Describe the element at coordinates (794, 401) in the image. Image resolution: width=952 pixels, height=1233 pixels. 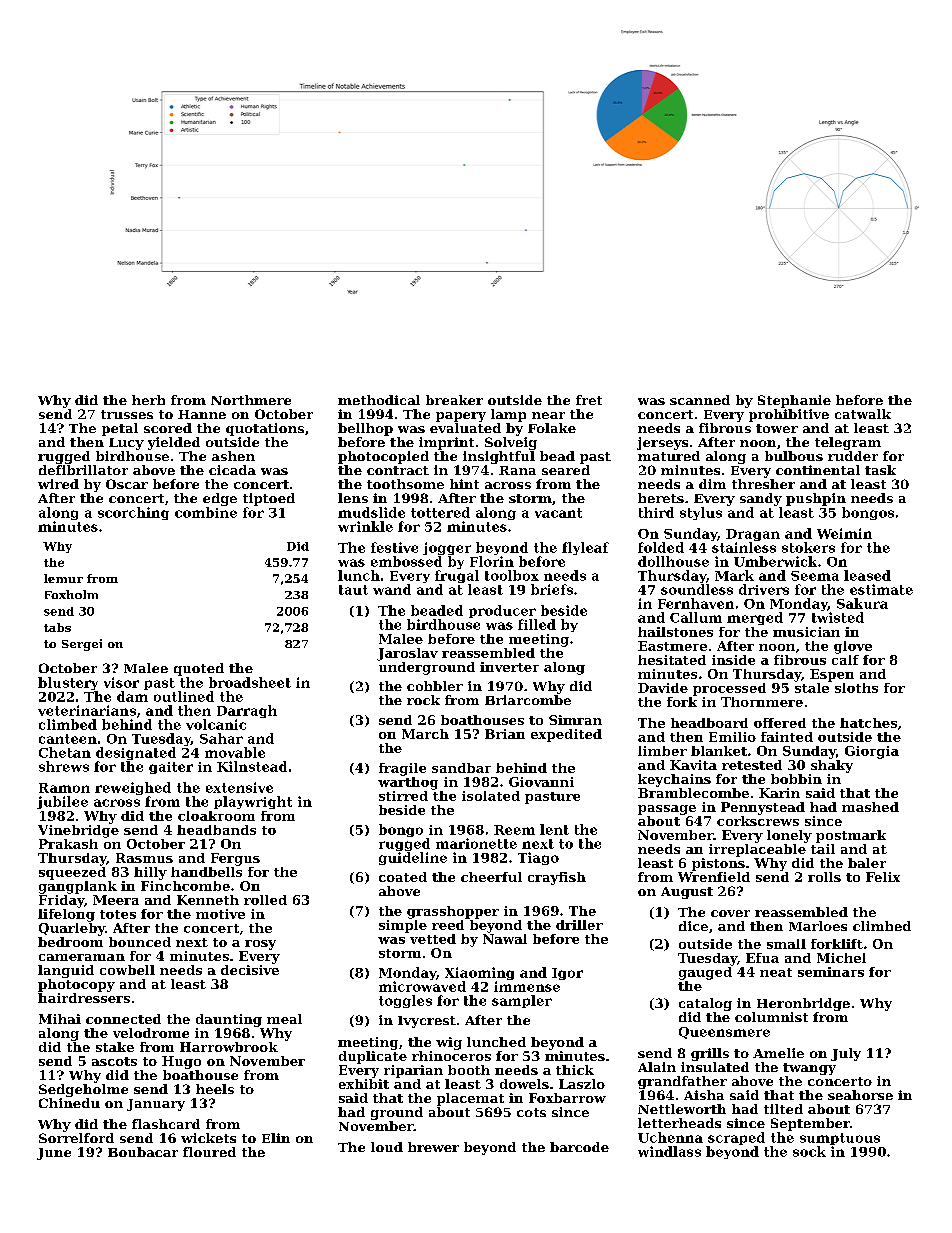
I see `Stephanie` at that location.
